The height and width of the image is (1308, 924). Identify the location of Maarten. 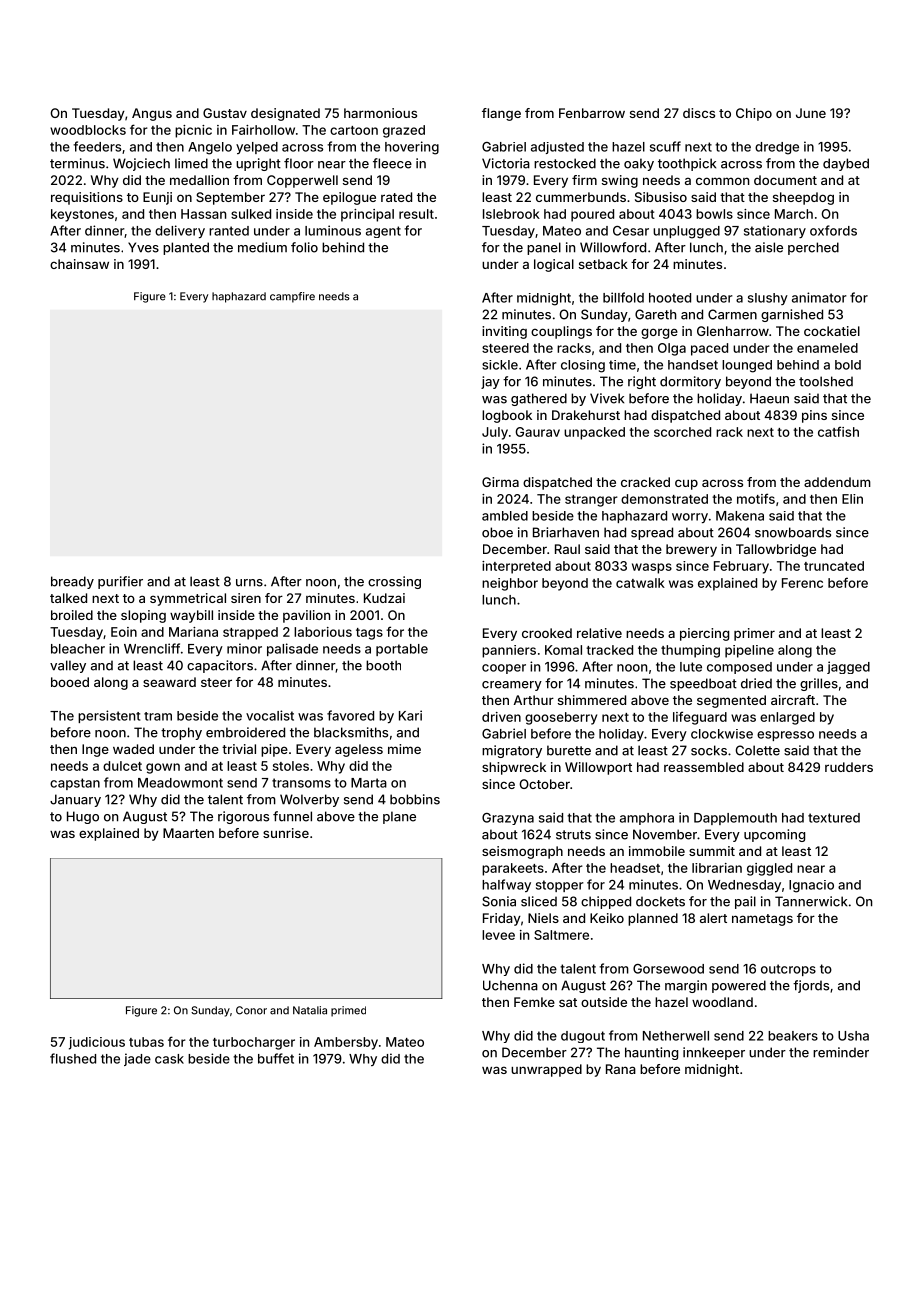
(188, 833).
